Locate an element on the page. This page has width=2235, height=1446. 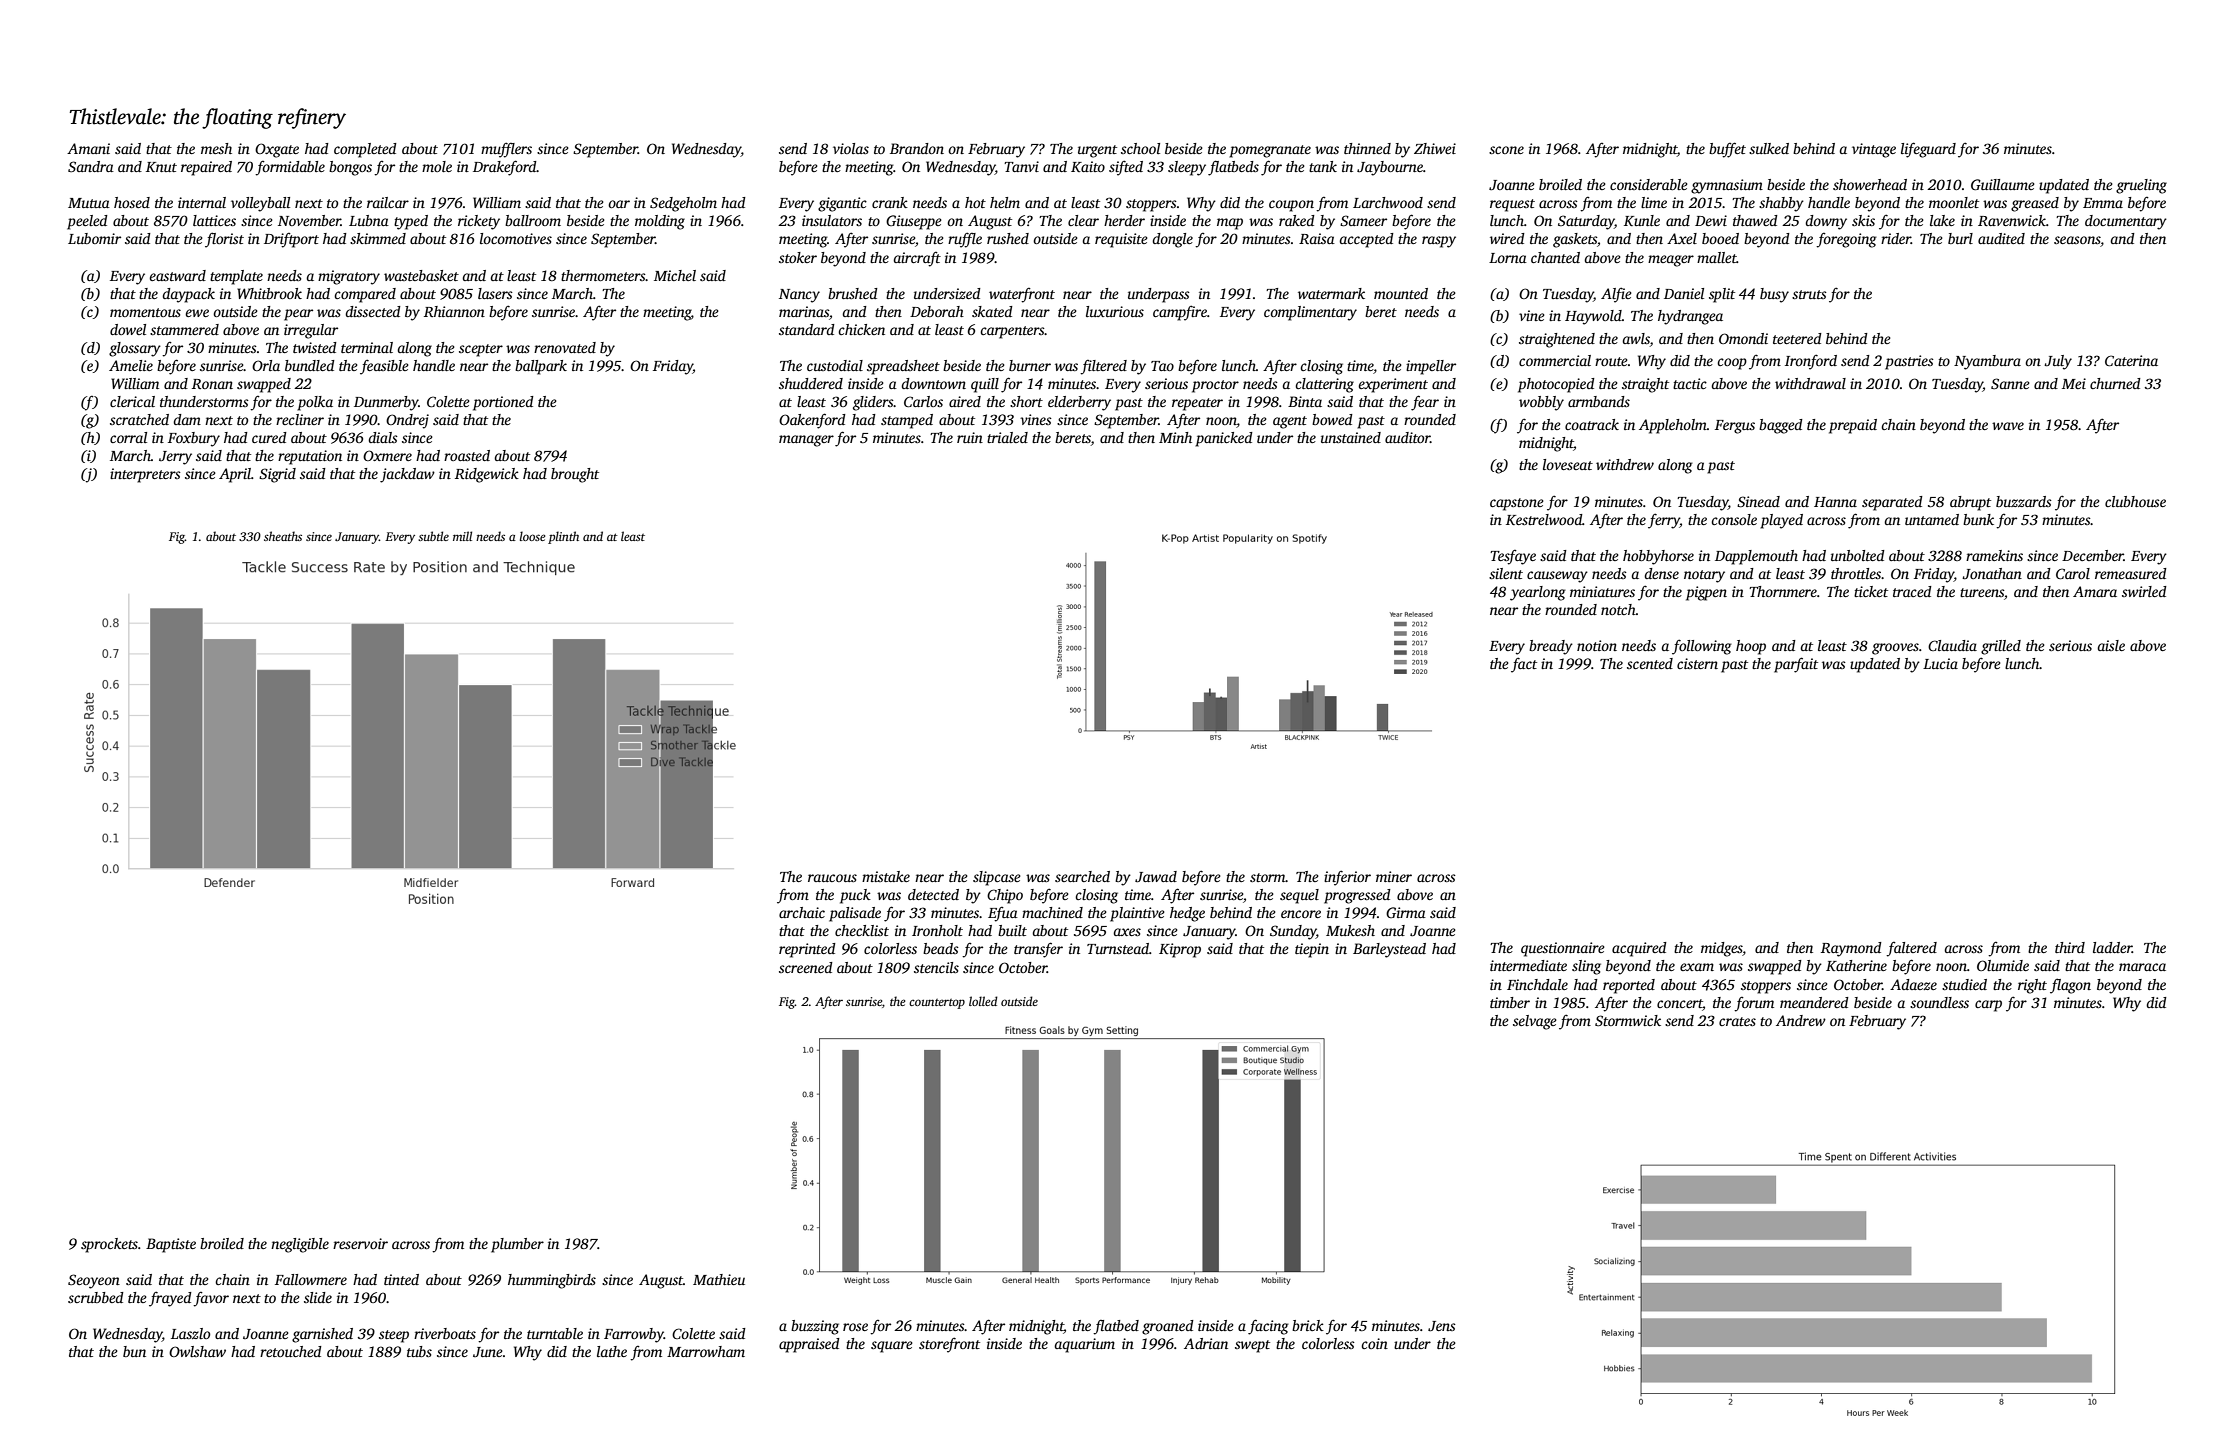
accepted is located at coordinates (1366, 240).
